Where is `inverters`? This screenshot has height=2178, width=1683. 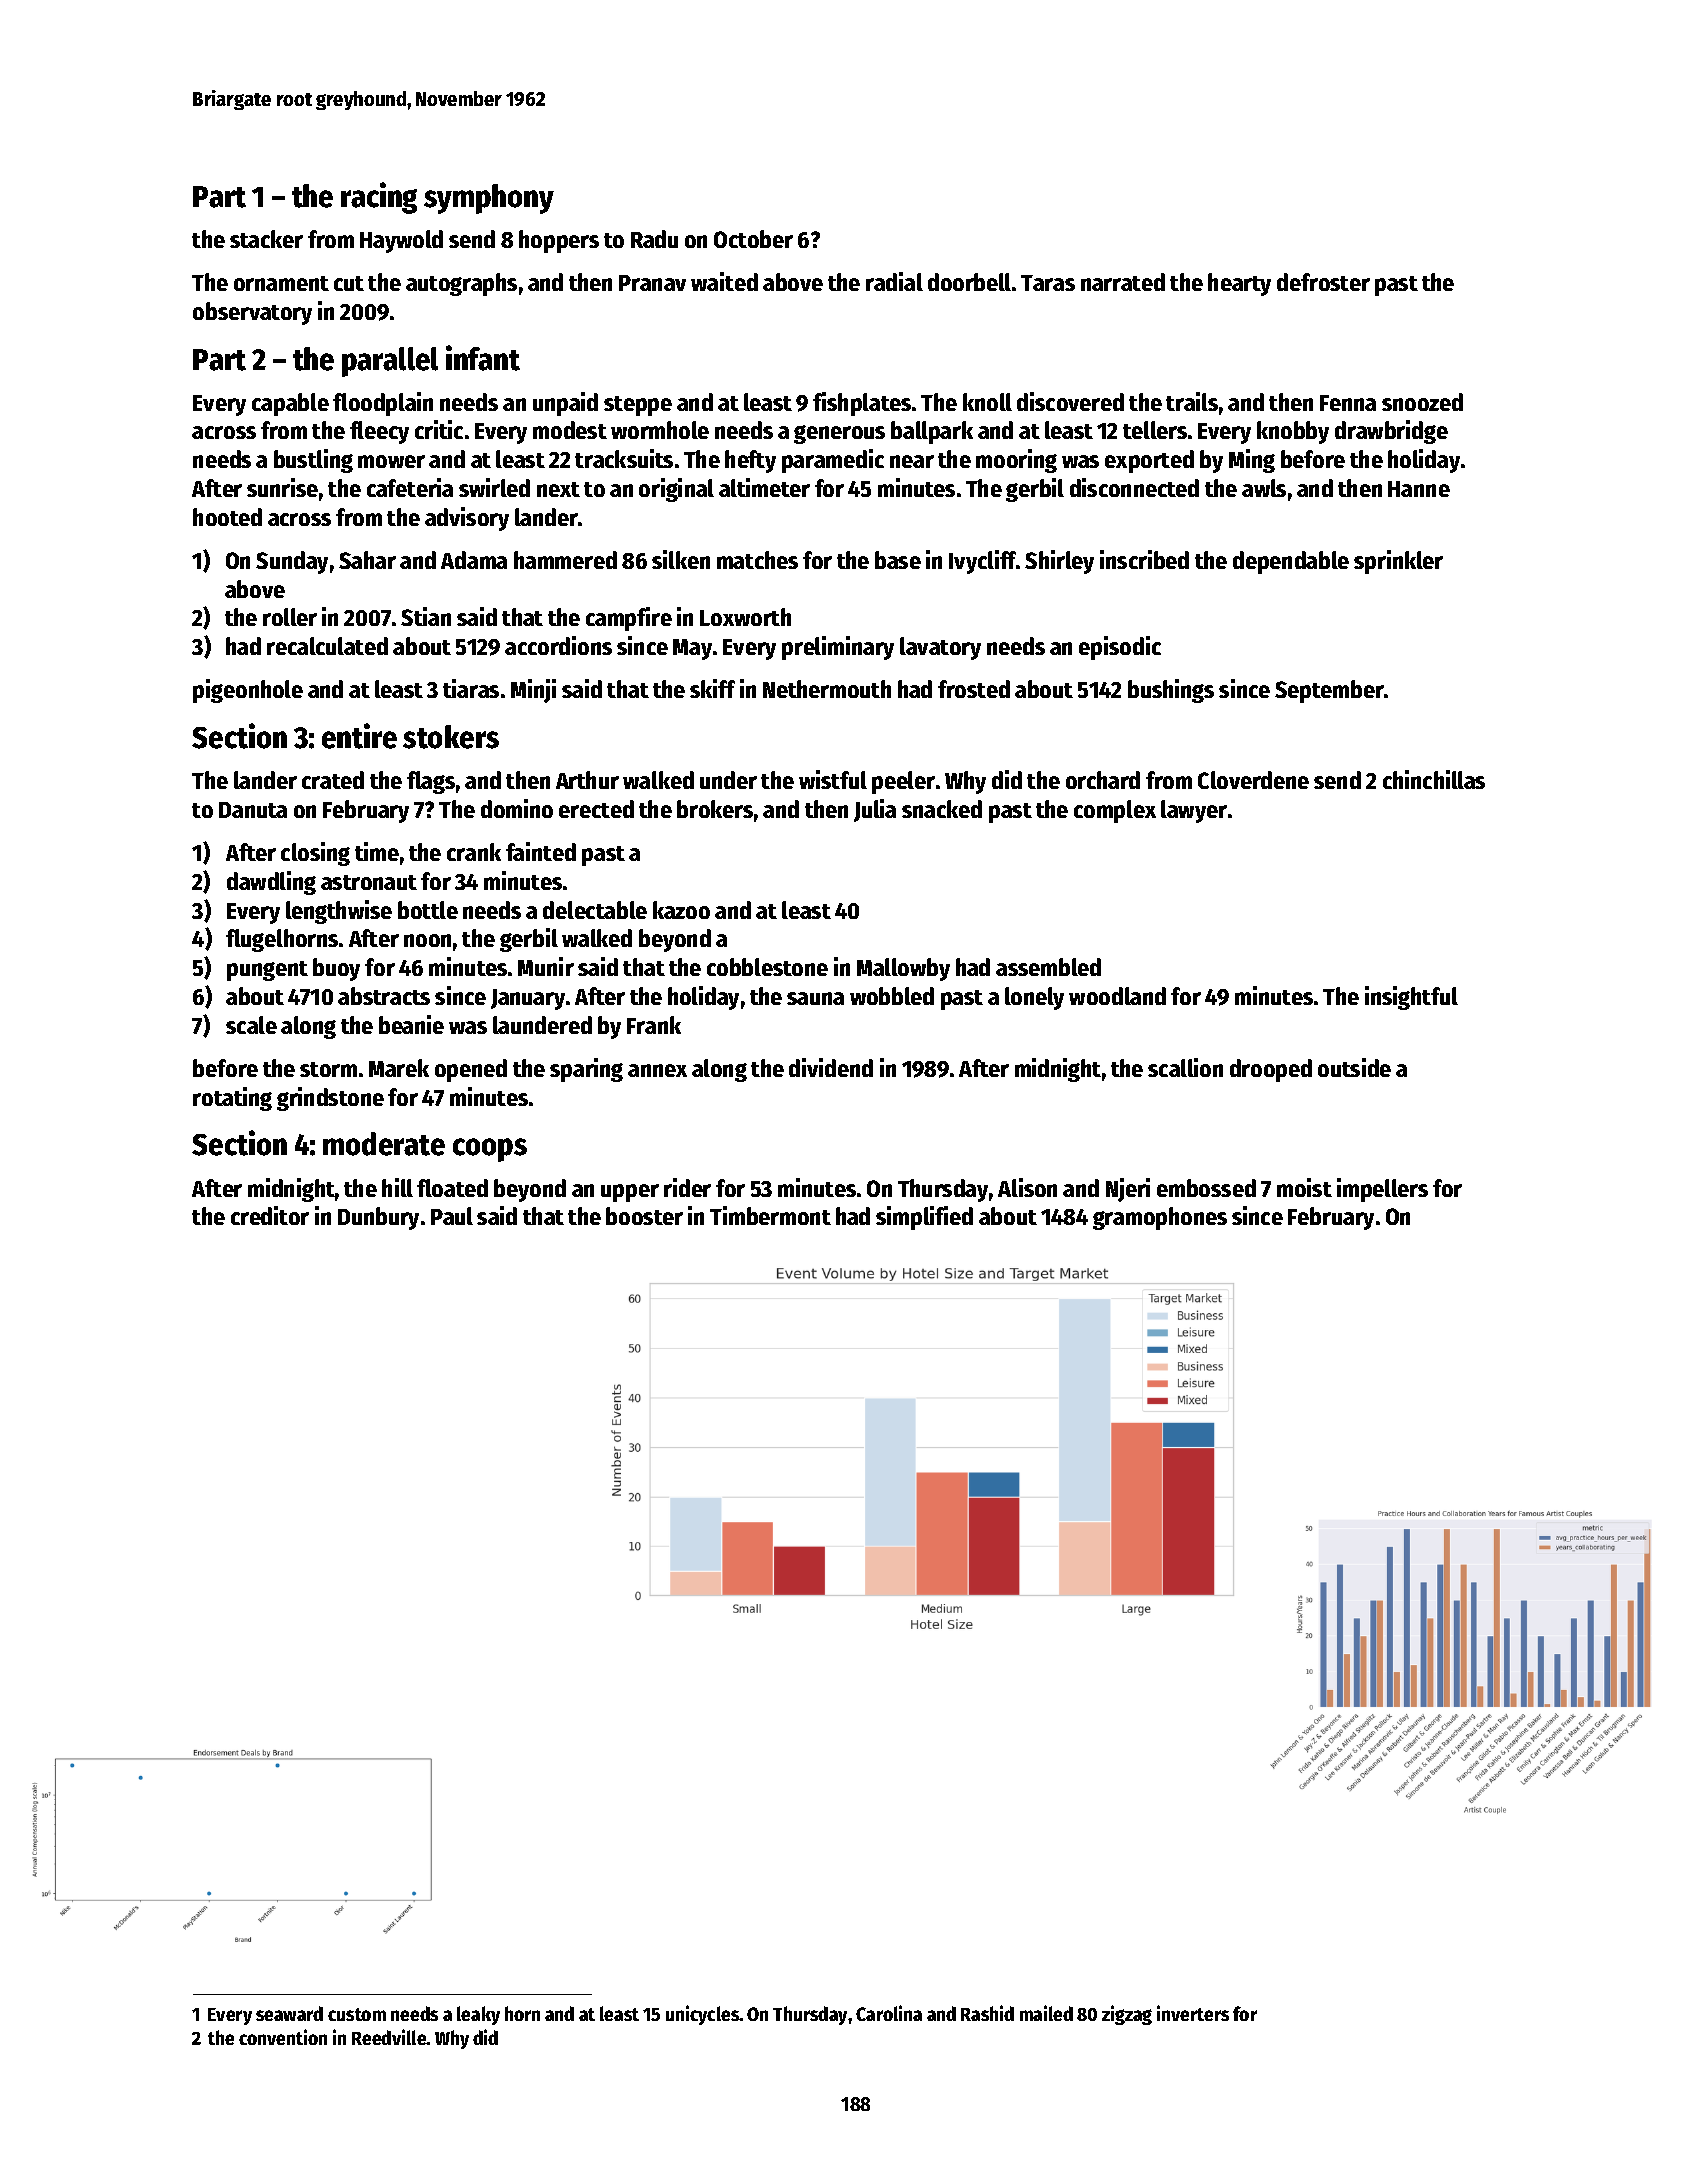
inverters is located at coordinates (1193, 2013).
